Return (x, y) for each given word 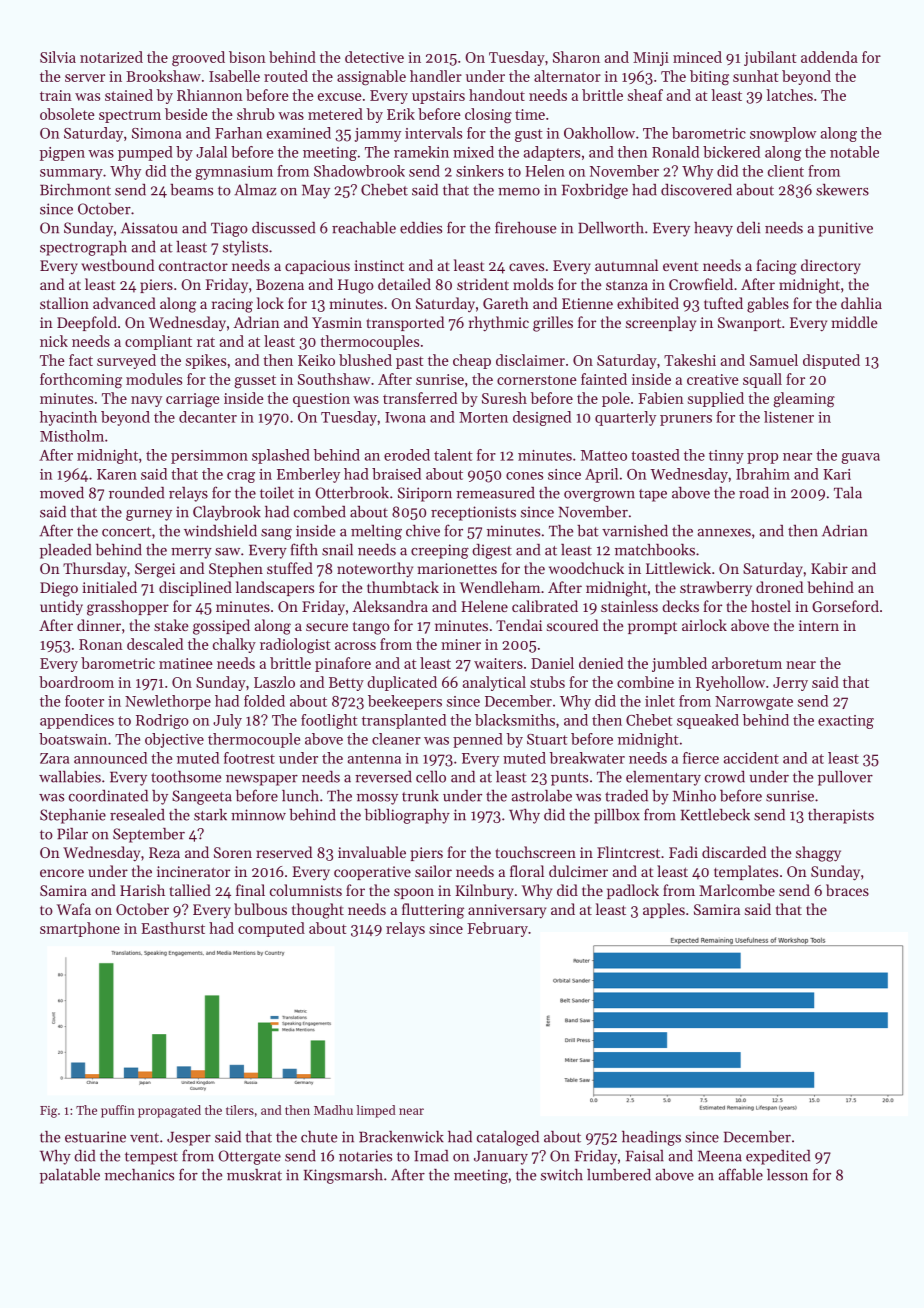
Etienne (587, 303)
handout (497, 95)
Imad (431, 1156)
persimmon (209, 457)
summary (71, 174)
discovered (696, 189)
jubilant (770, 58)
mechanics (139, 1175)
